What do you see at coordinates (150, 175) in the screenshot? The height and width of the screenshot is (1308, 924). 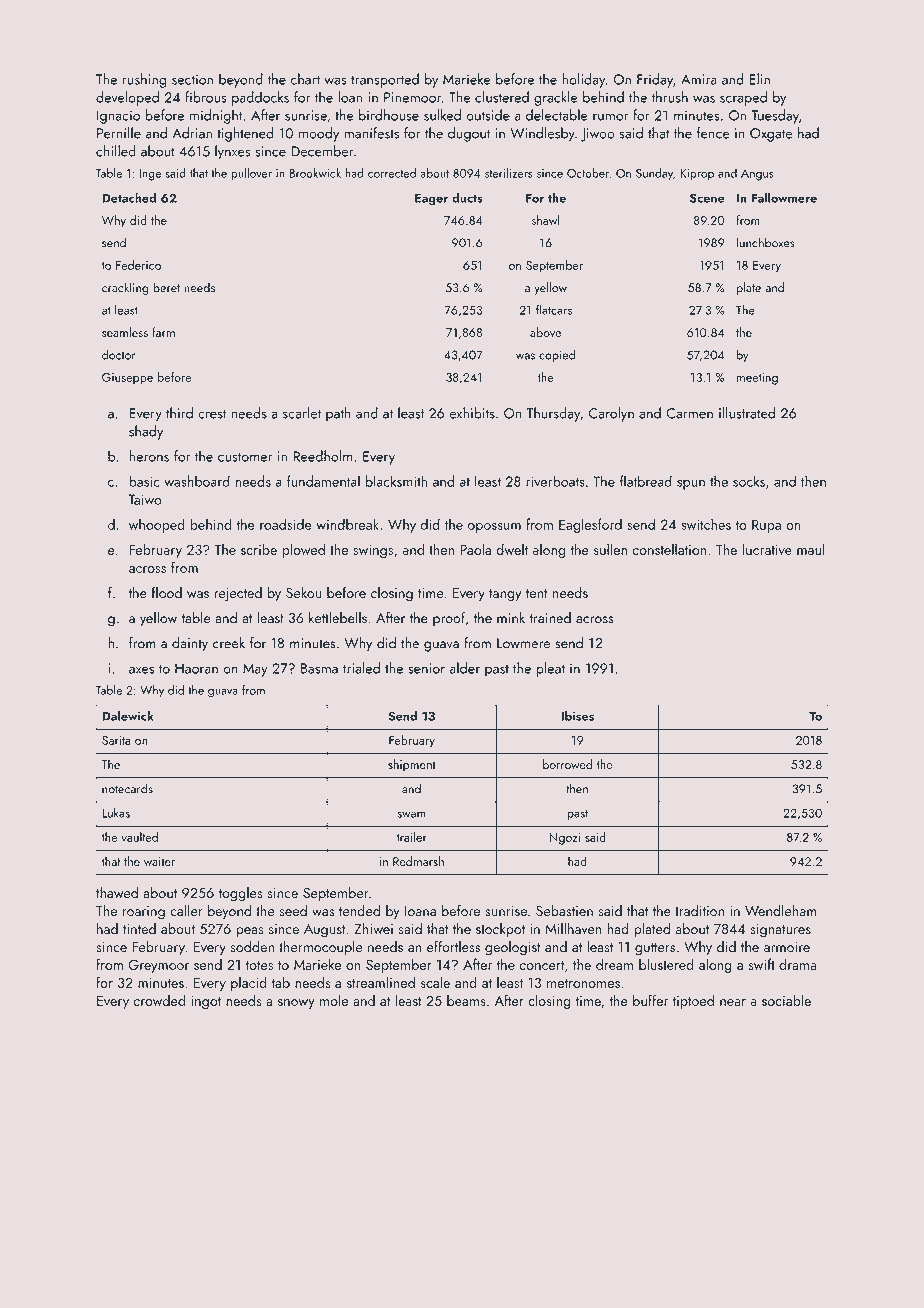 I see `Inge` at bounding box center [150, 175].
